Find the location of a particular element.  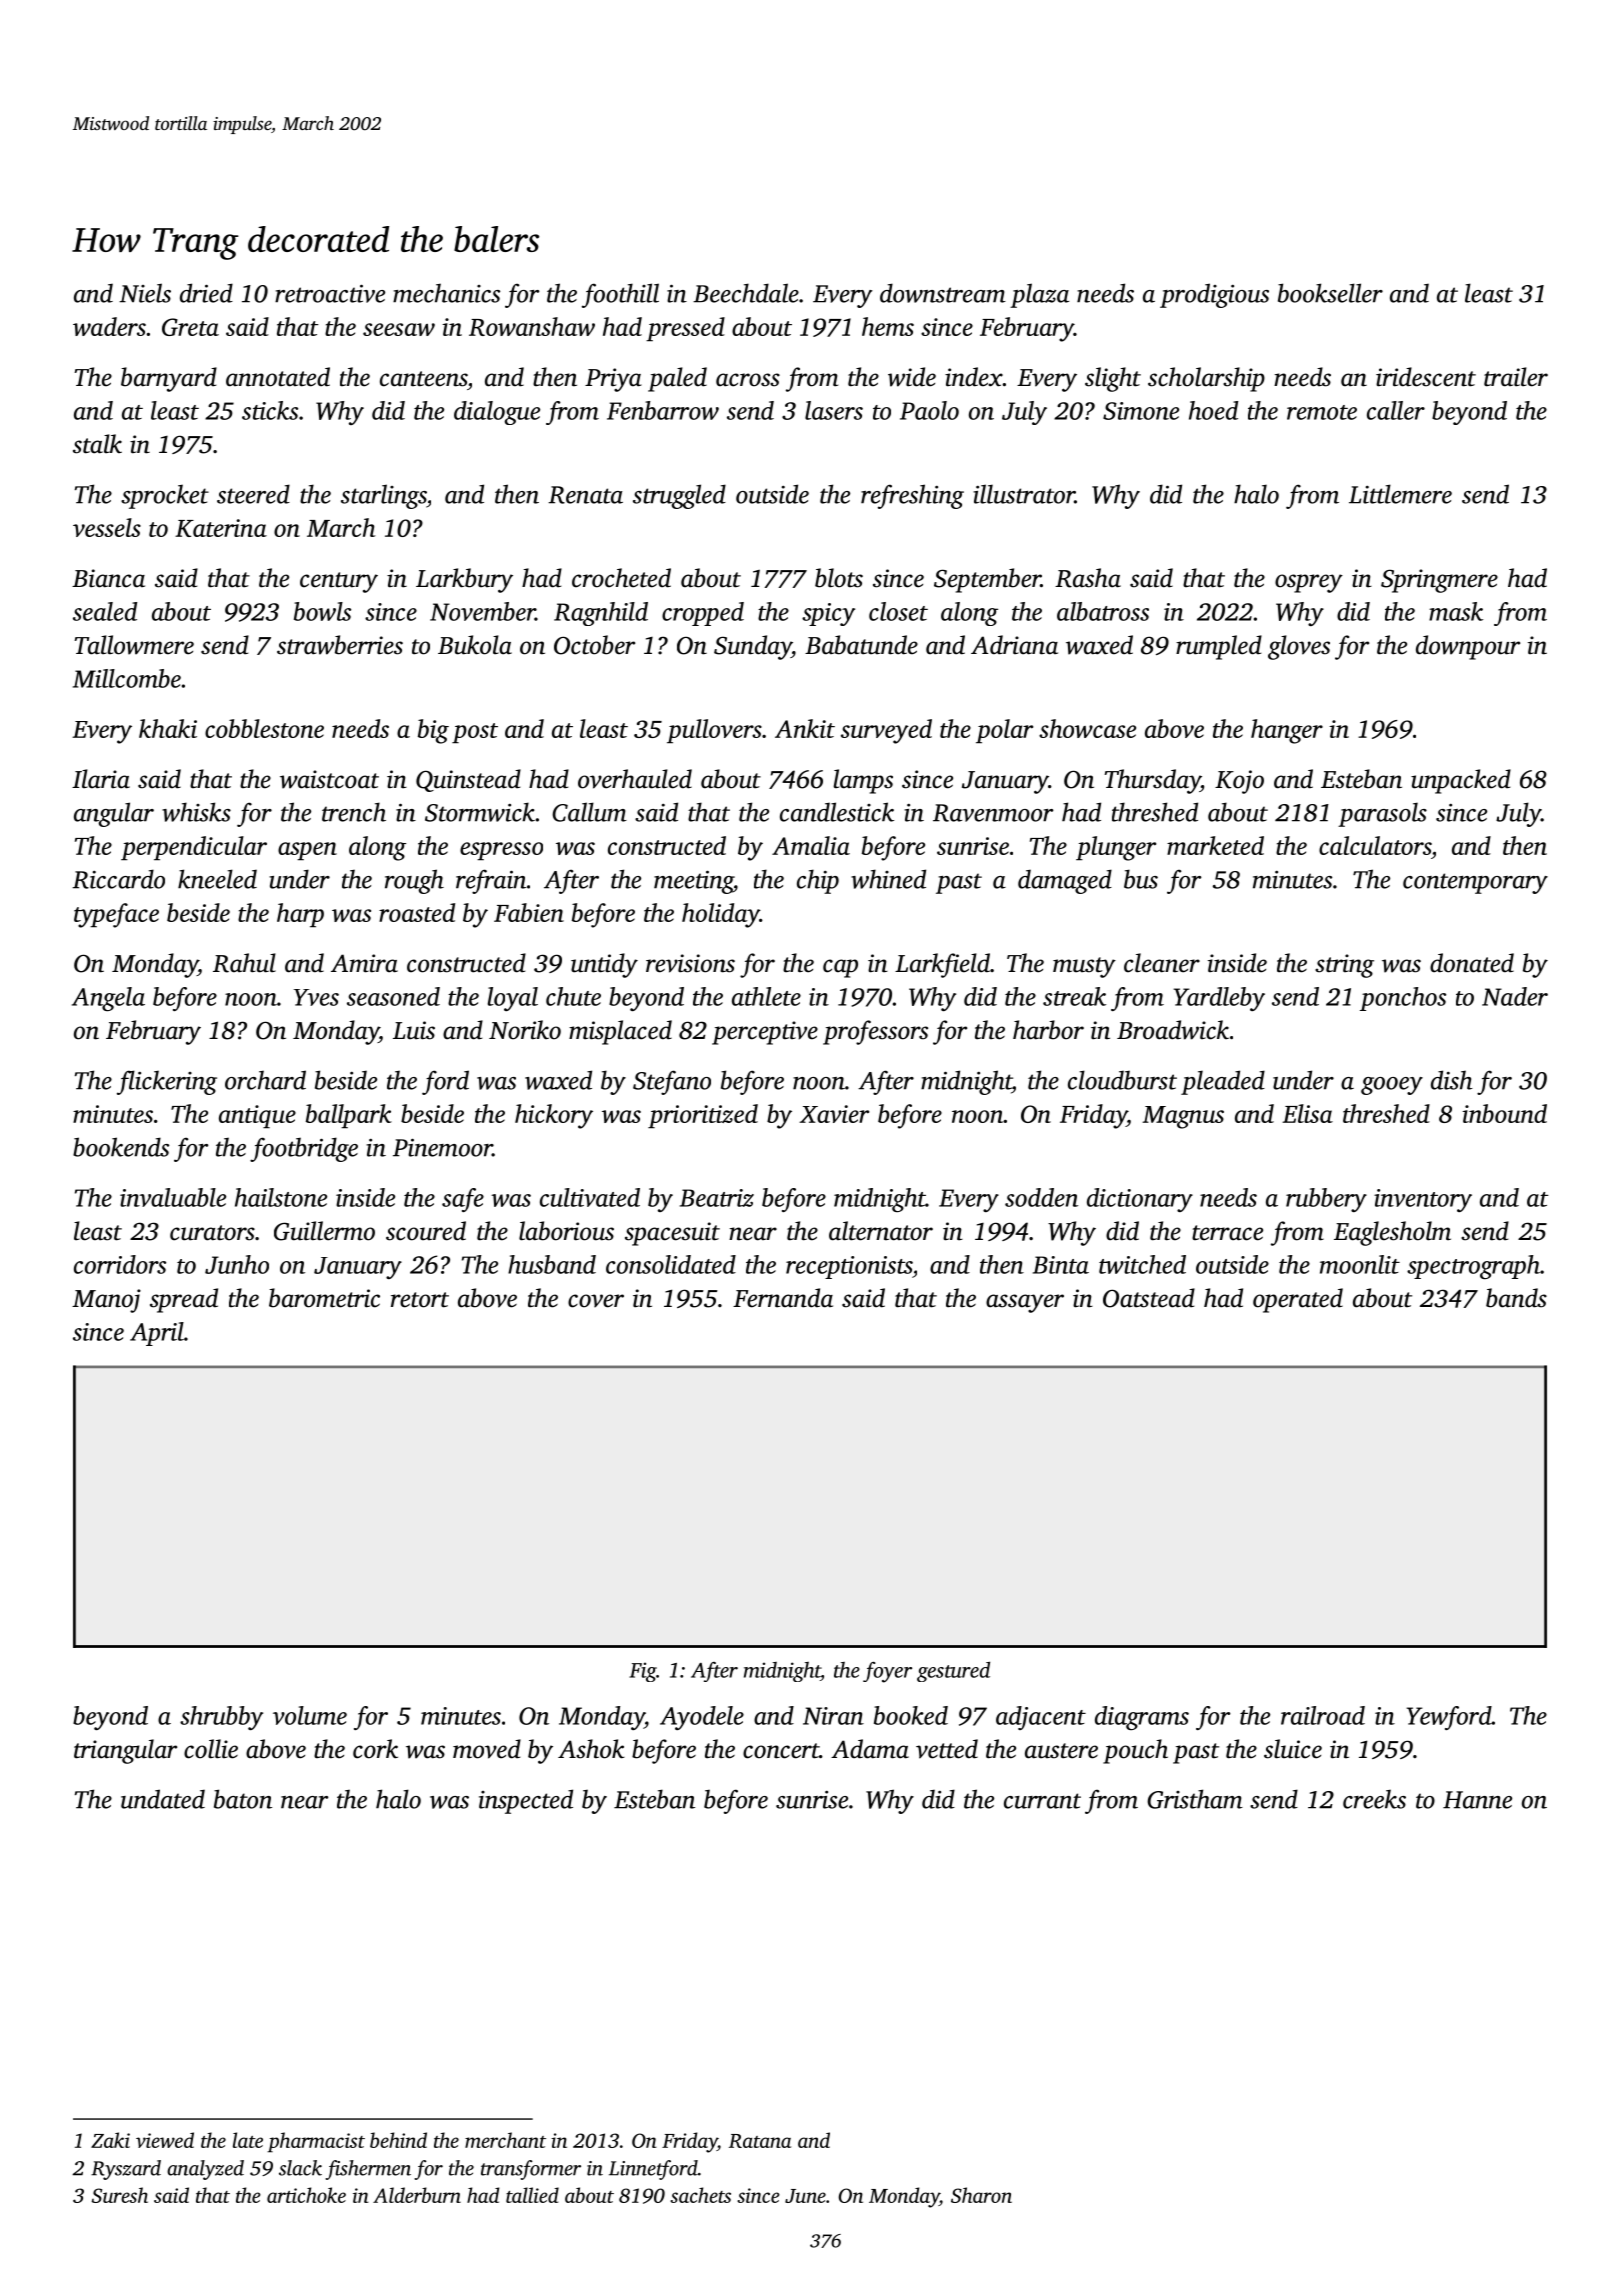

Fernanda is located at coordinates (783, 1298).
